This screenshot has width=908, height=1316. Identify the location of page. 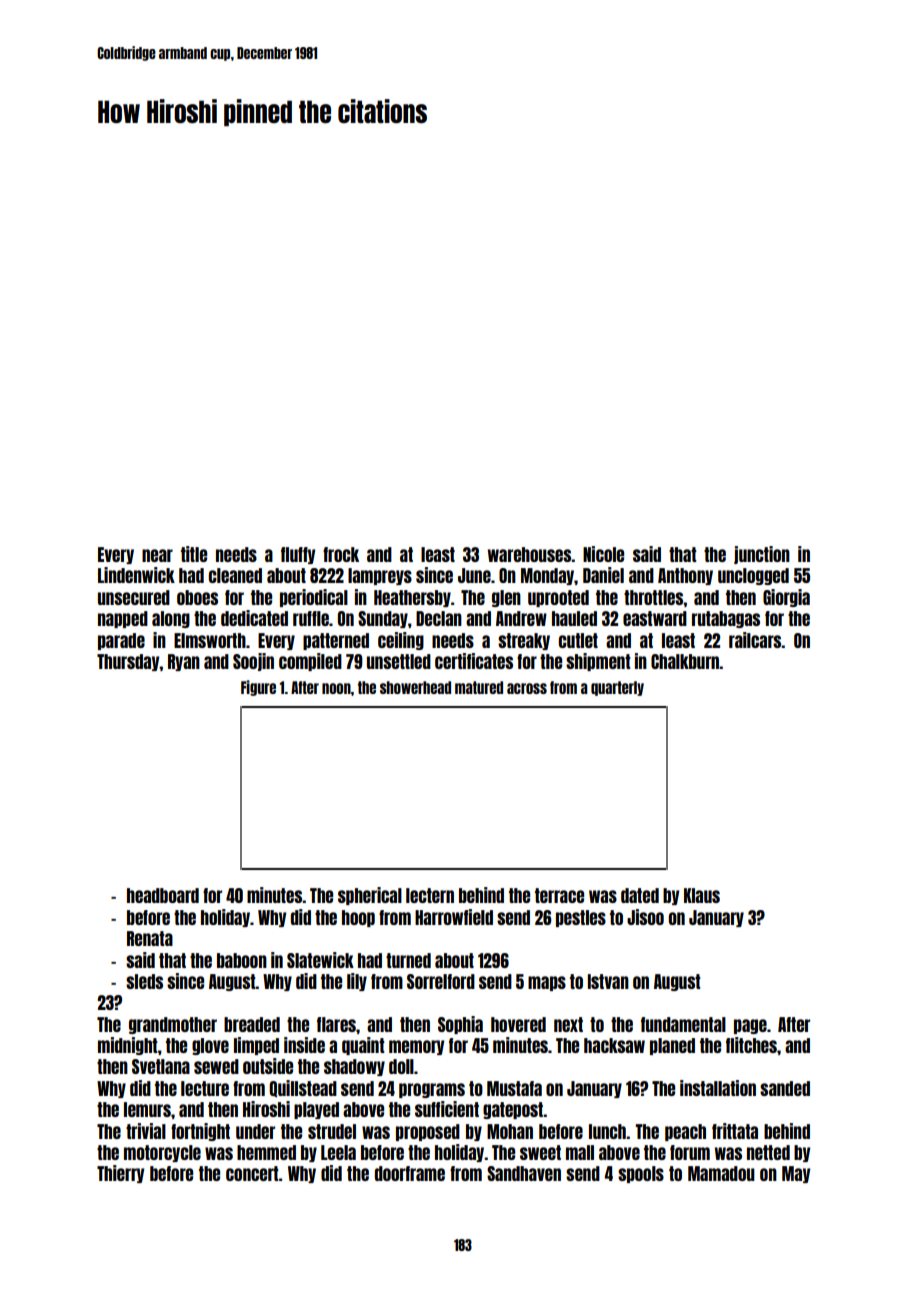
(750, 1026).
